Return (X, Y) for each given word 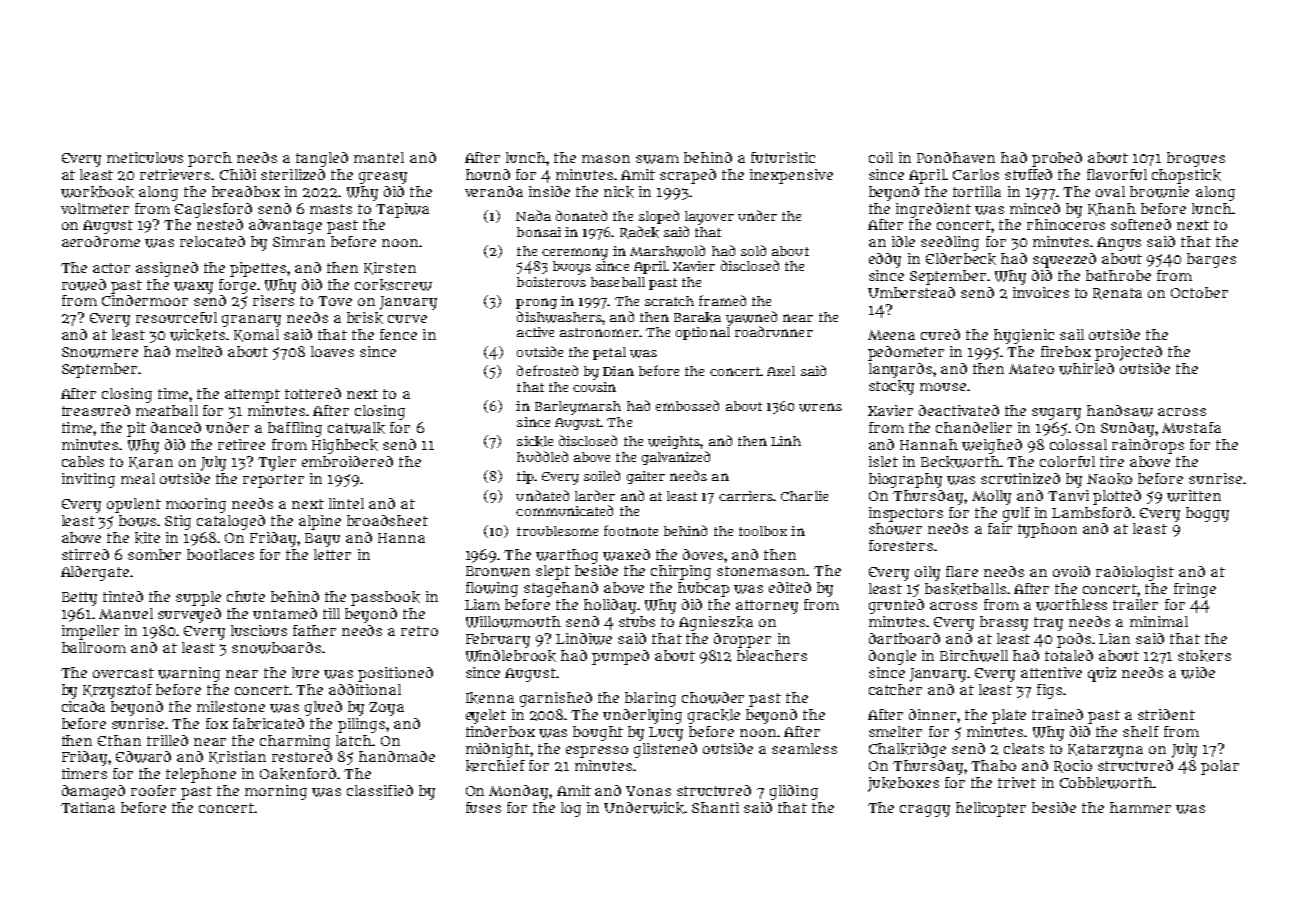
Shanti (715, 807)
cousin (594, 387)
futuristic (783, 157)
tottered (313, 393)
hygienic (1024, 336)
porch (210, 159)
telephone (201, 775)
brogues (1196, 159)
